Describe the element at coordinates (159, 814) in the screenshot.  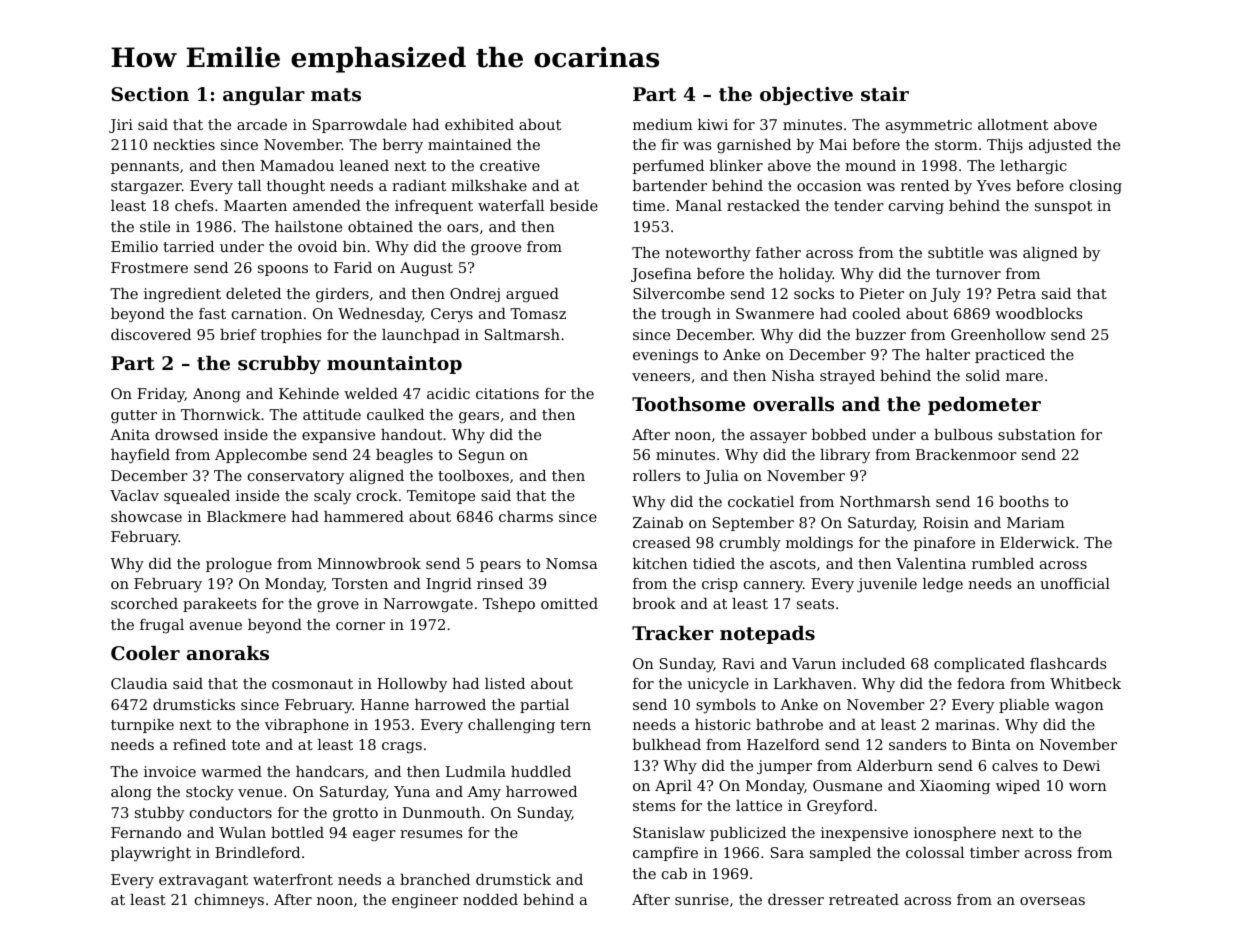
I see `stubby` at that location.
